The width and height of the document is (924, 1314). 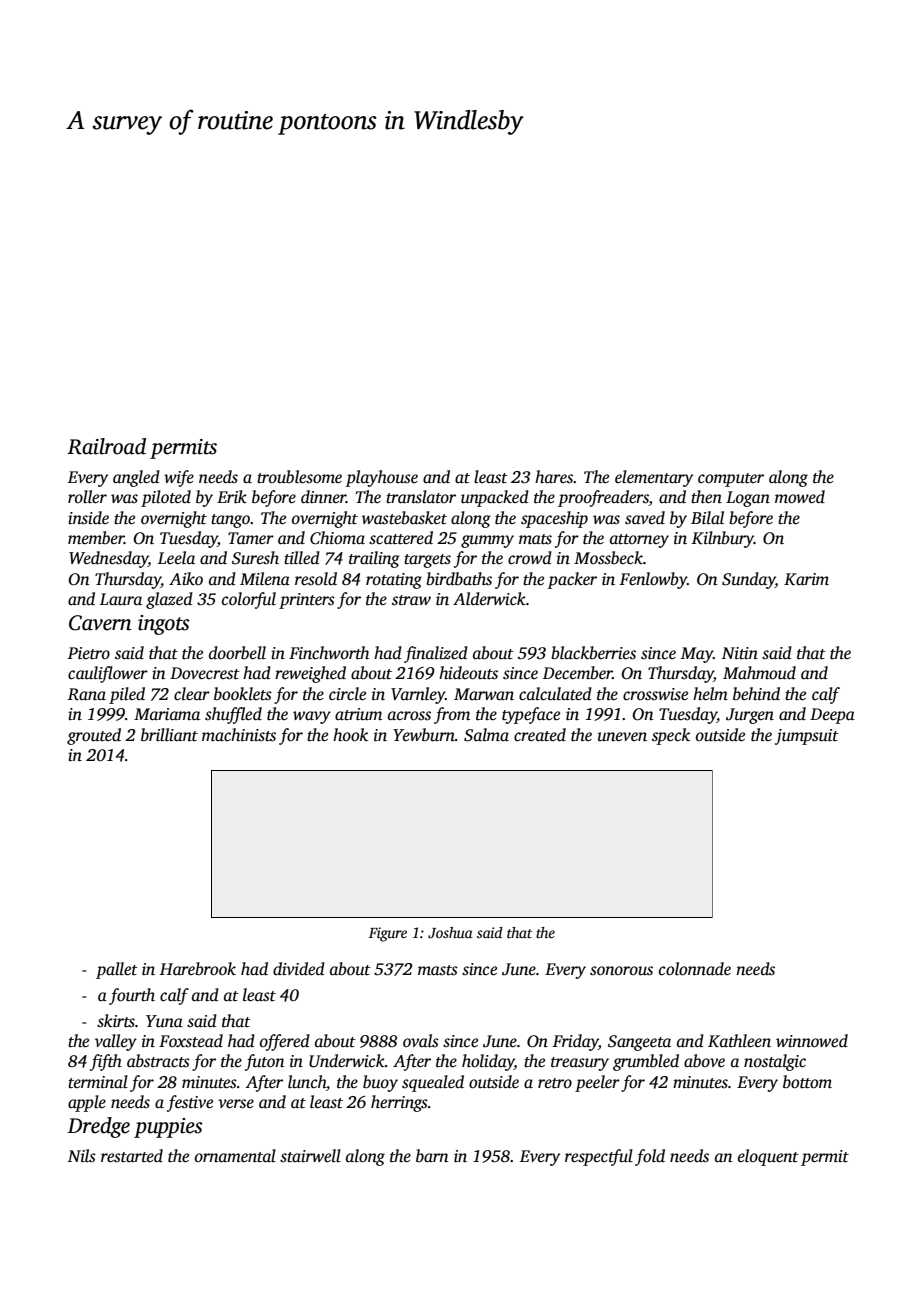 What do you see at coordinates (489, 598) in the document?
I see `Alderwick` at bounding box center [489, 598].
